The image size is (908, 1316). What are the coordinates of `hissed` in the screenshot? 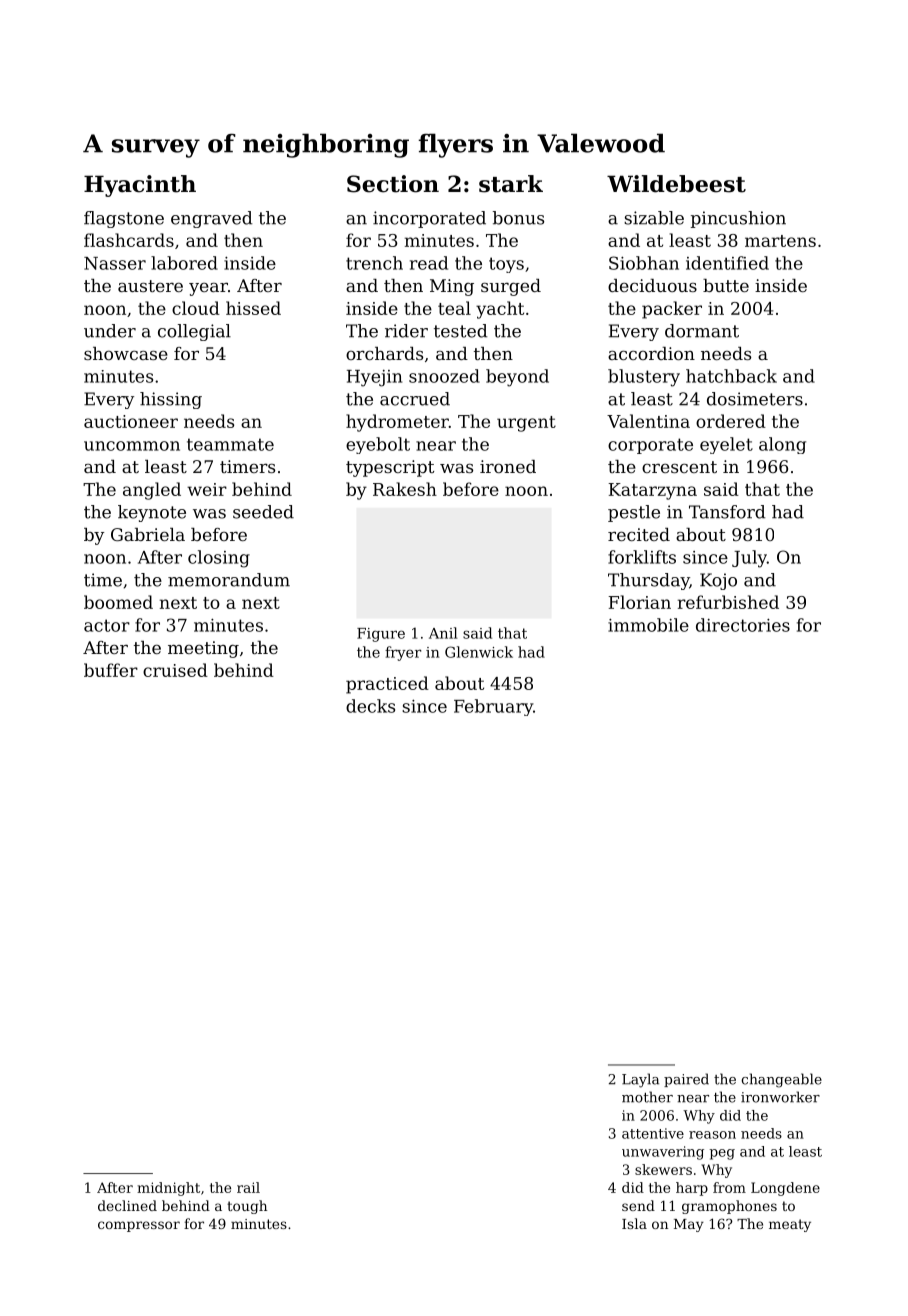 It's located at (253, 308).
